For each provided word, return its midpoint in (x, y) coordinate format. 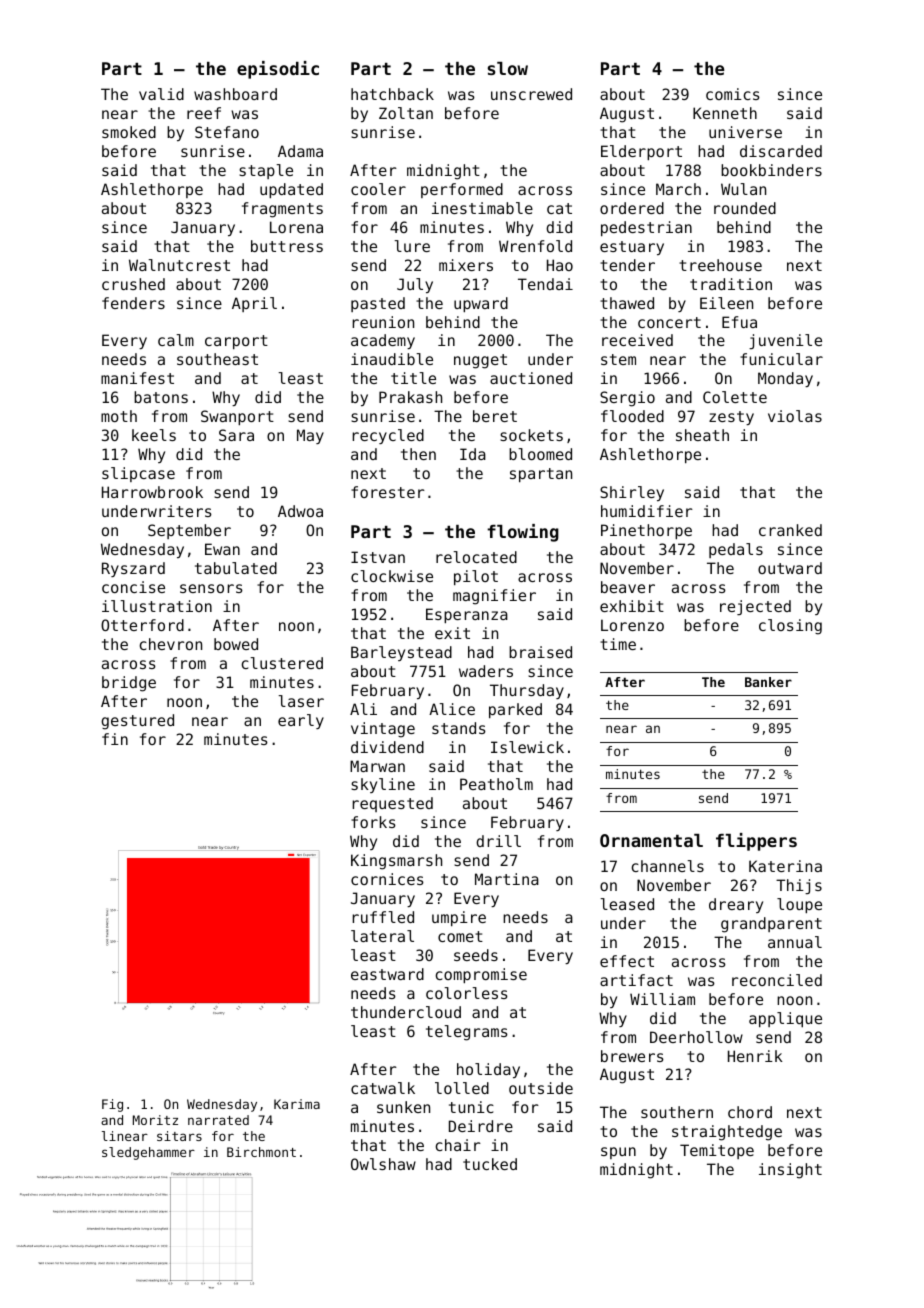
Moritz (155, 1120)
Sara (236, 435)
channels (668, 866)
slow (508, 68)
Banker (768, 682)
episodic (278, 70)
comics (733, 94)
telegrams (467, 1033)
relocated (476, 557)
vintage (383, 730)
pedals (736, 550)
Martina (507, 879)
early (301, 721)
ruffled (383, 917)
